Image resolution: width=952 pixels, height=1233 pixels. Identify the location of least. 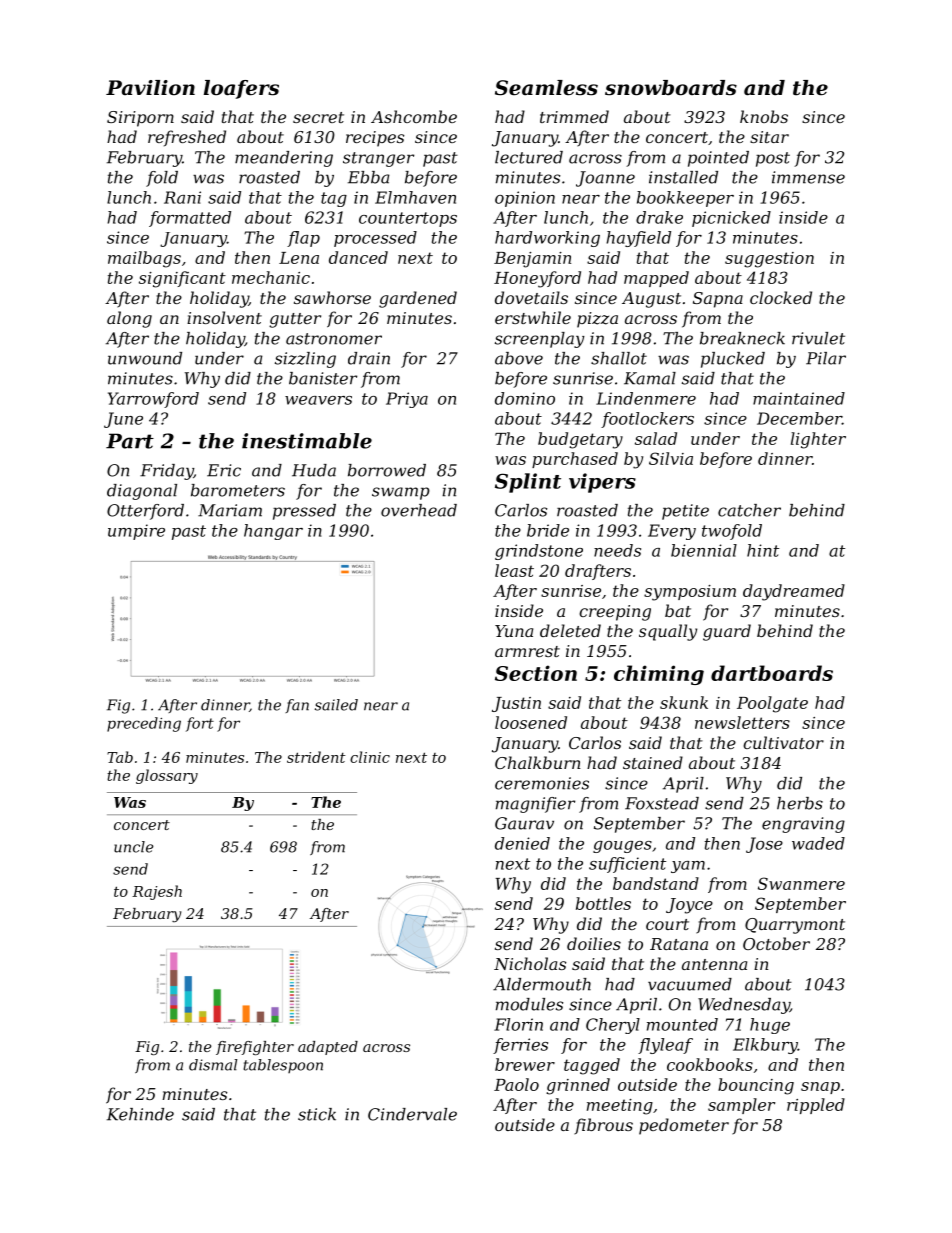
(514, 570).
